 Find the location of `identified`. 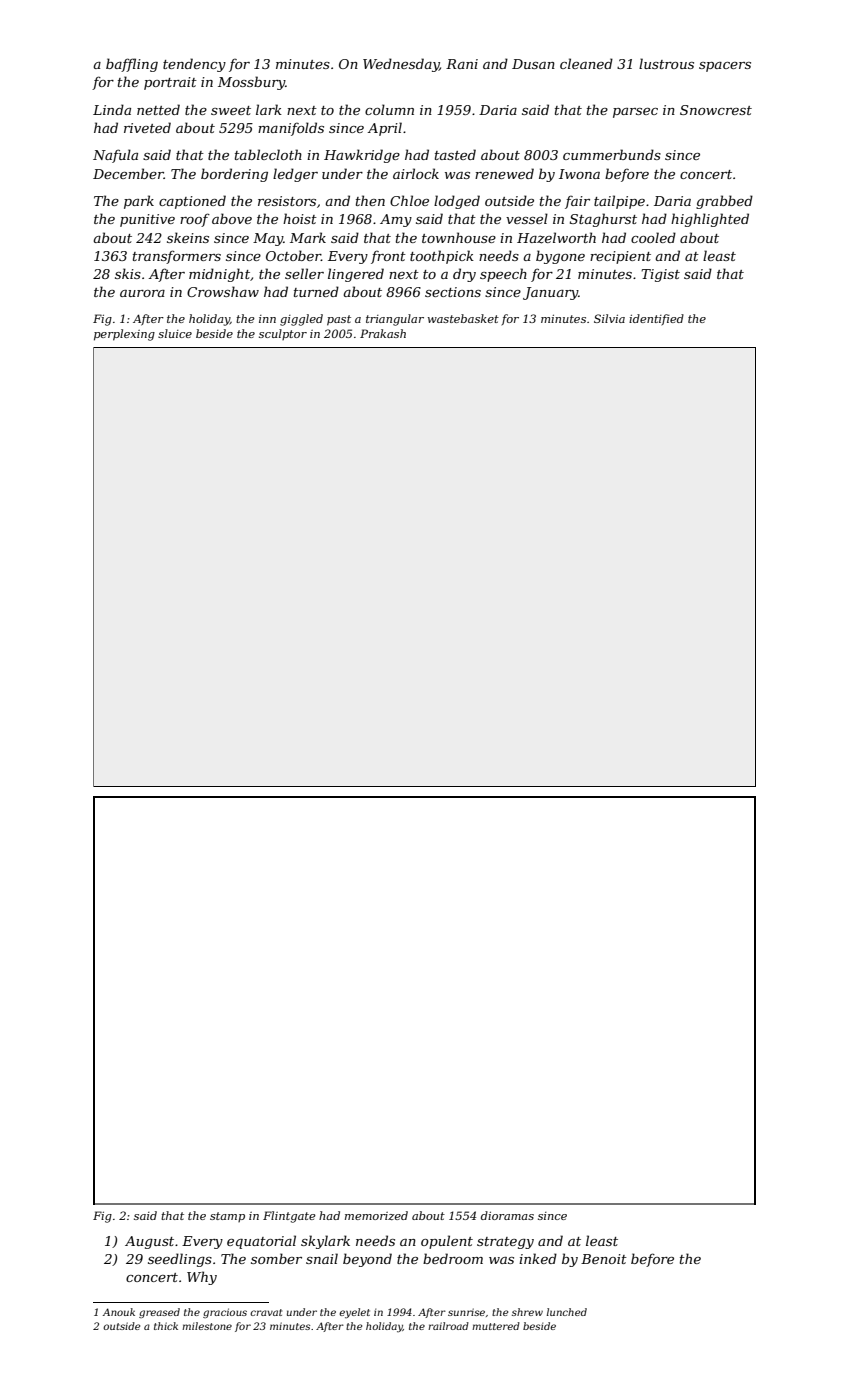

identified is located at coordinates (656, 319).
